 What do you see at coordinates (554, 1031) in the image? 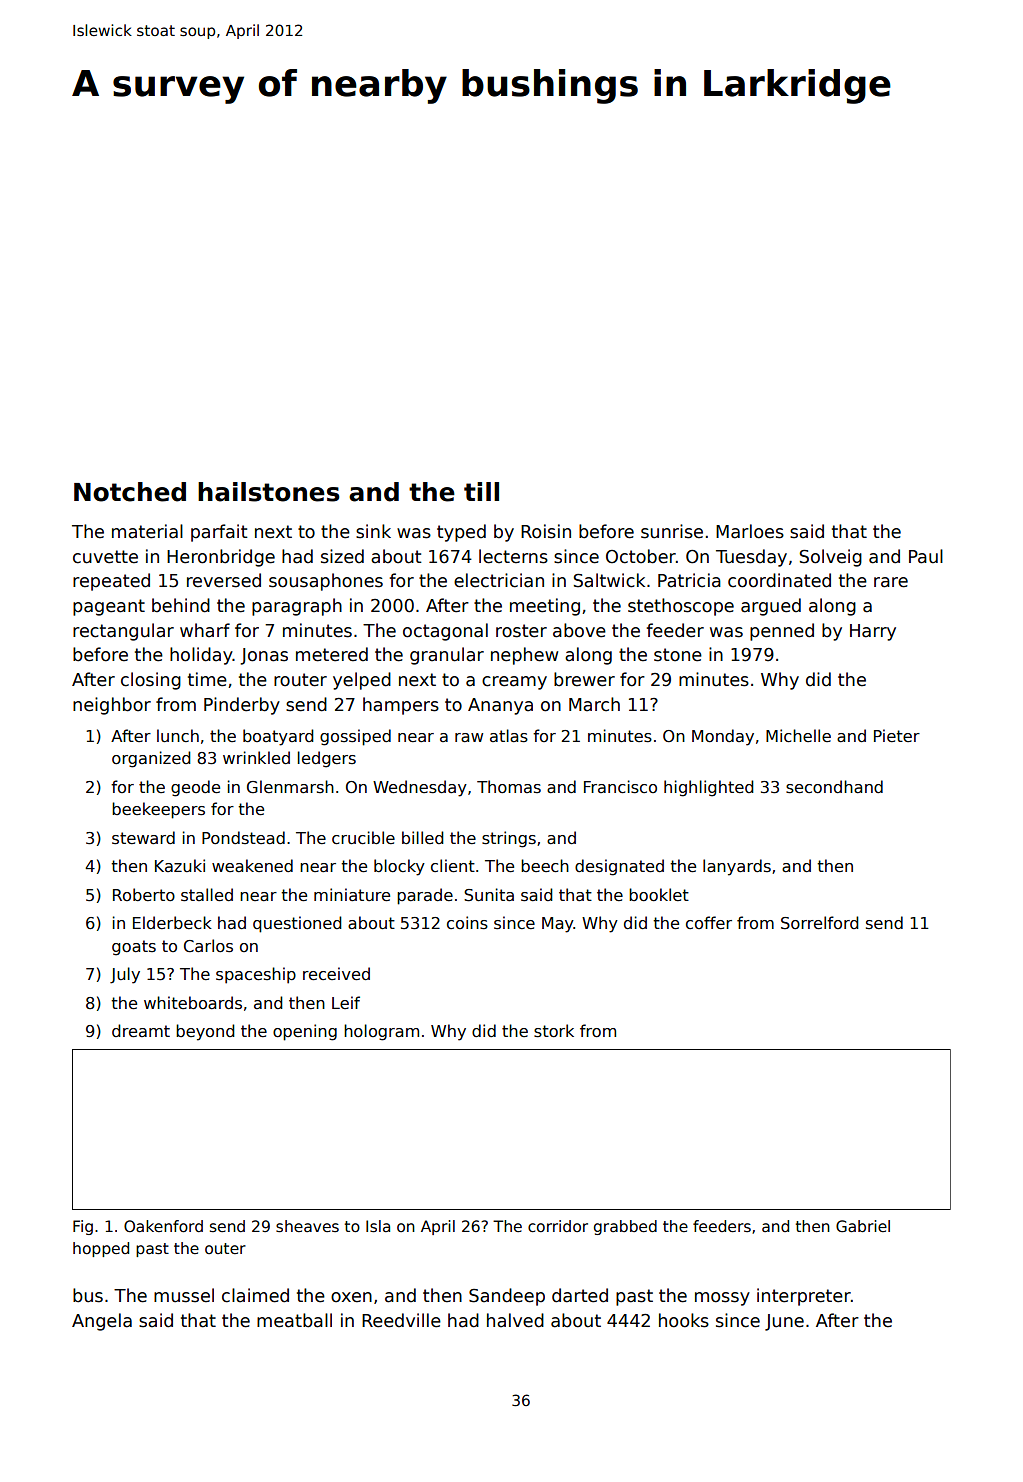
I see `stork` at bounding box center [554, 1031].
